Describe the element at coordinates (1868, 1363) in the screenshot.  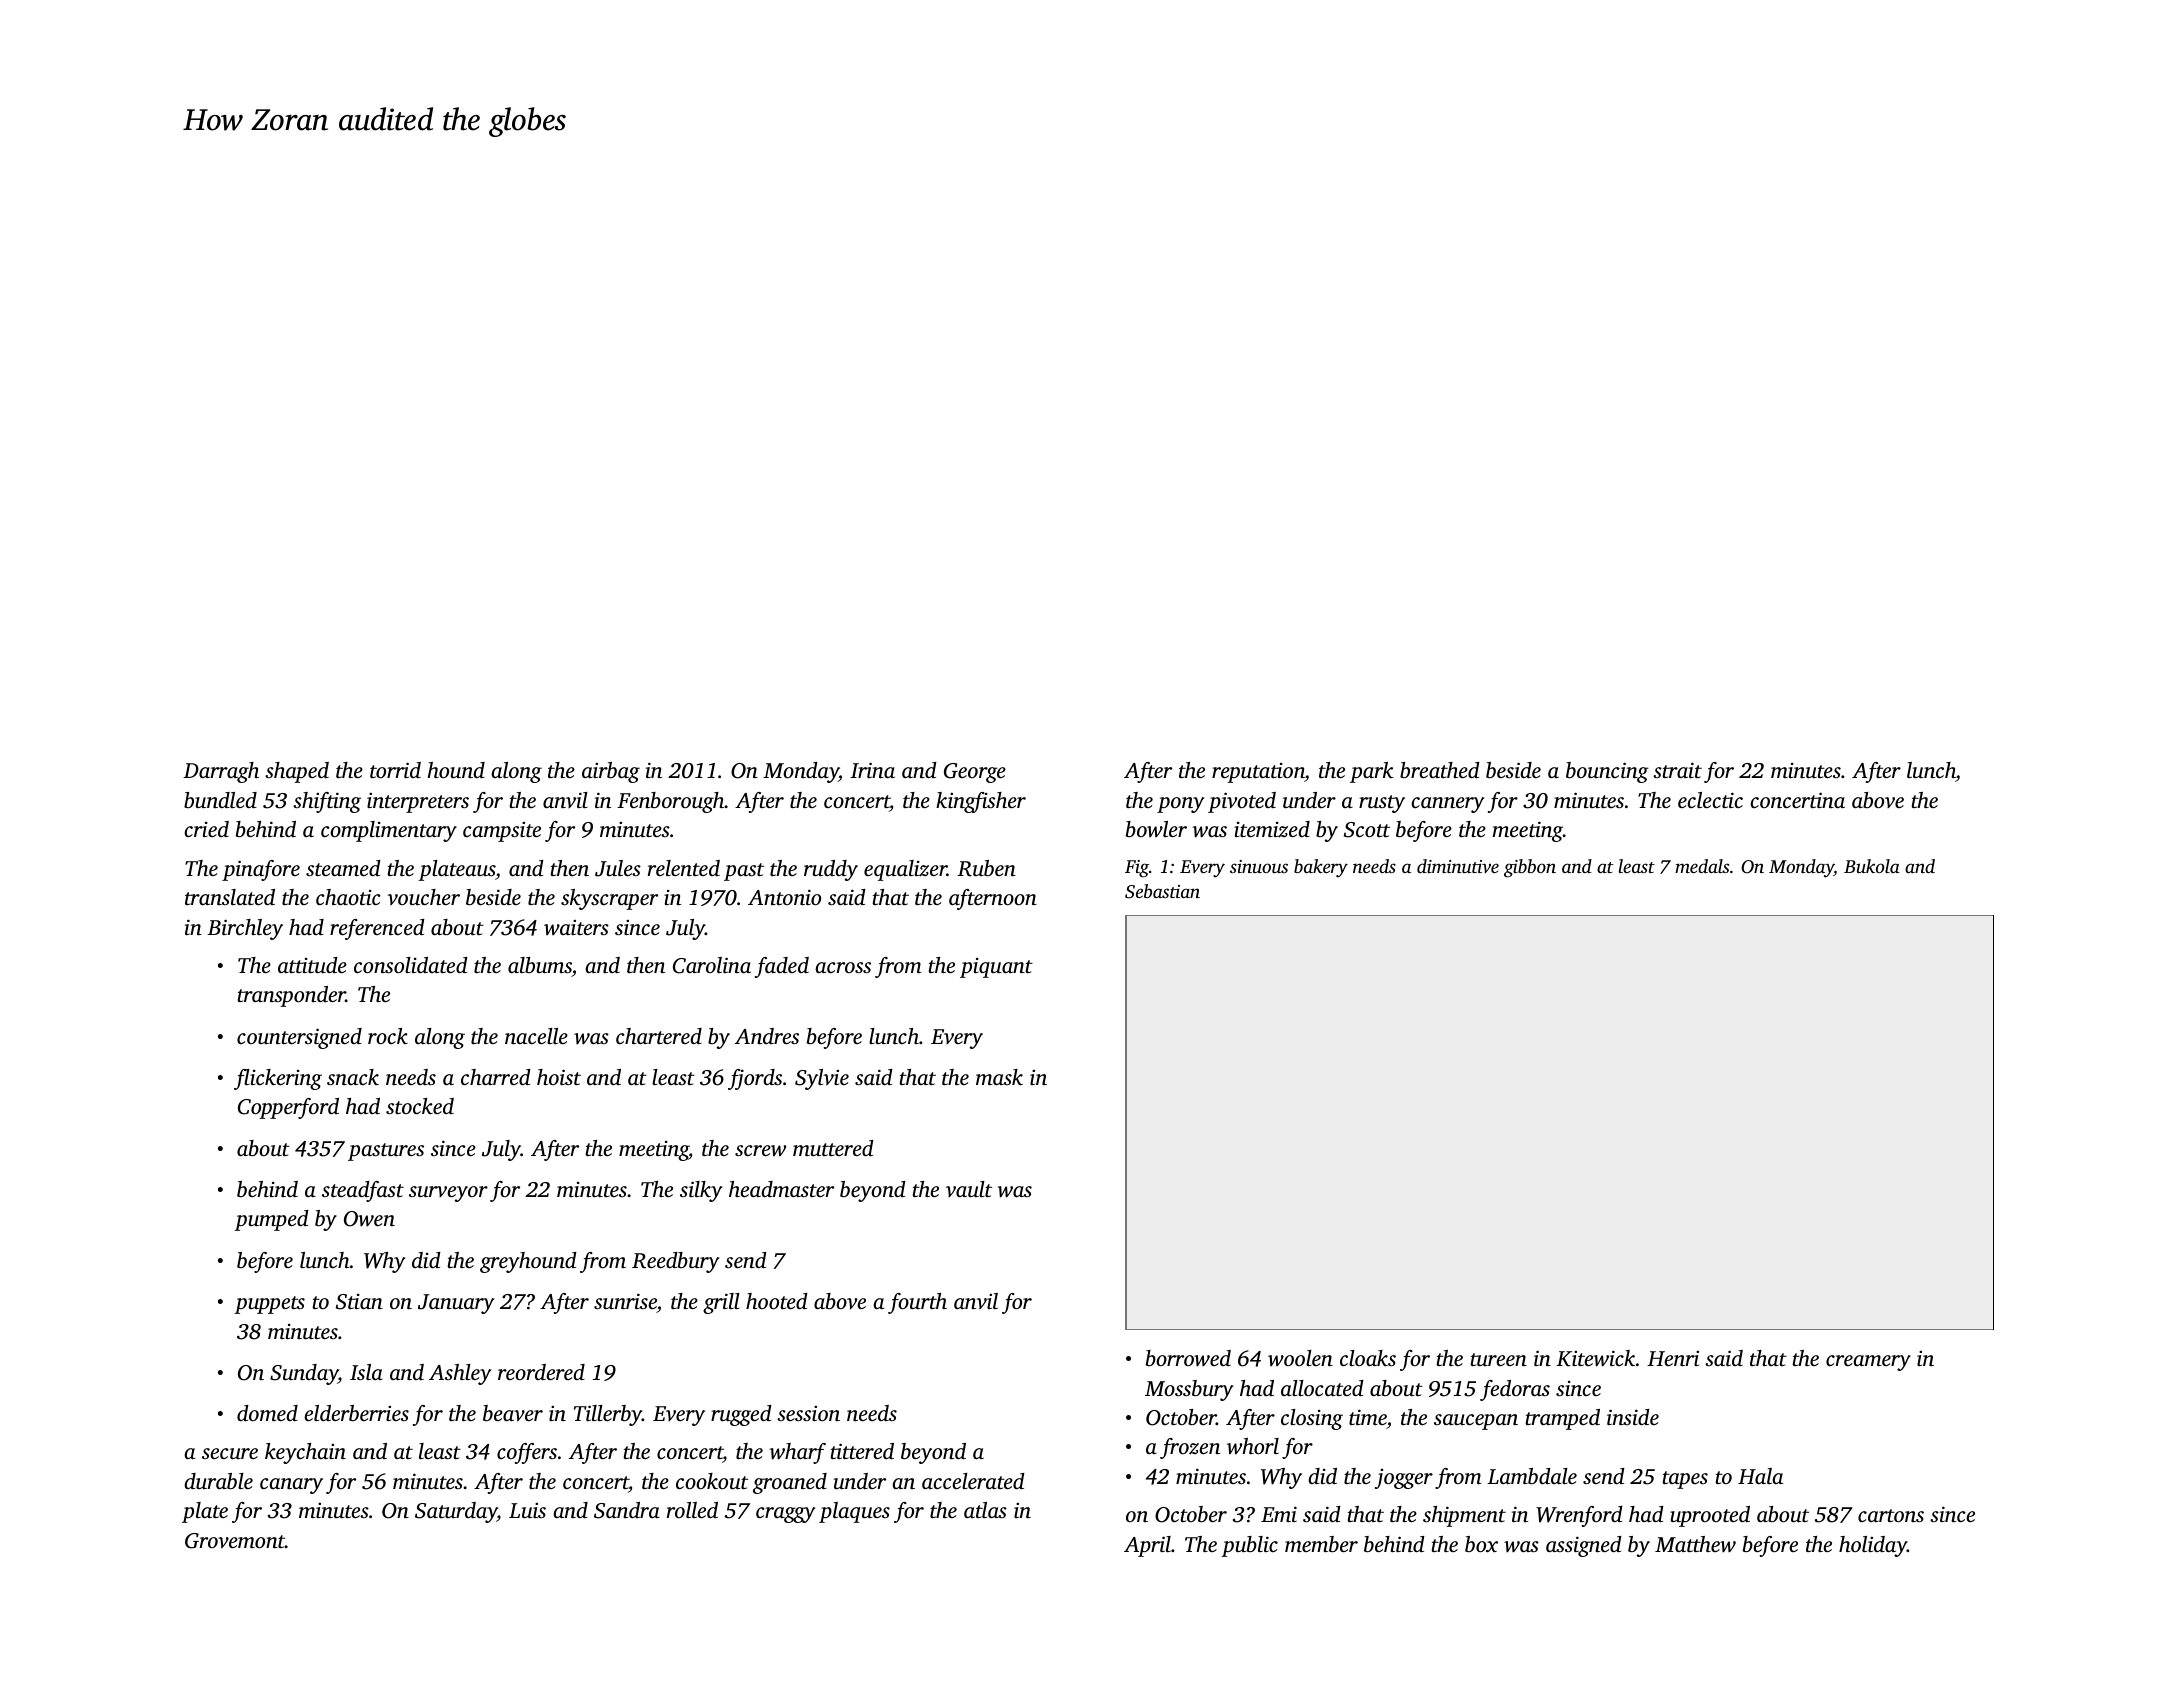
I see `creamery` at that location.
